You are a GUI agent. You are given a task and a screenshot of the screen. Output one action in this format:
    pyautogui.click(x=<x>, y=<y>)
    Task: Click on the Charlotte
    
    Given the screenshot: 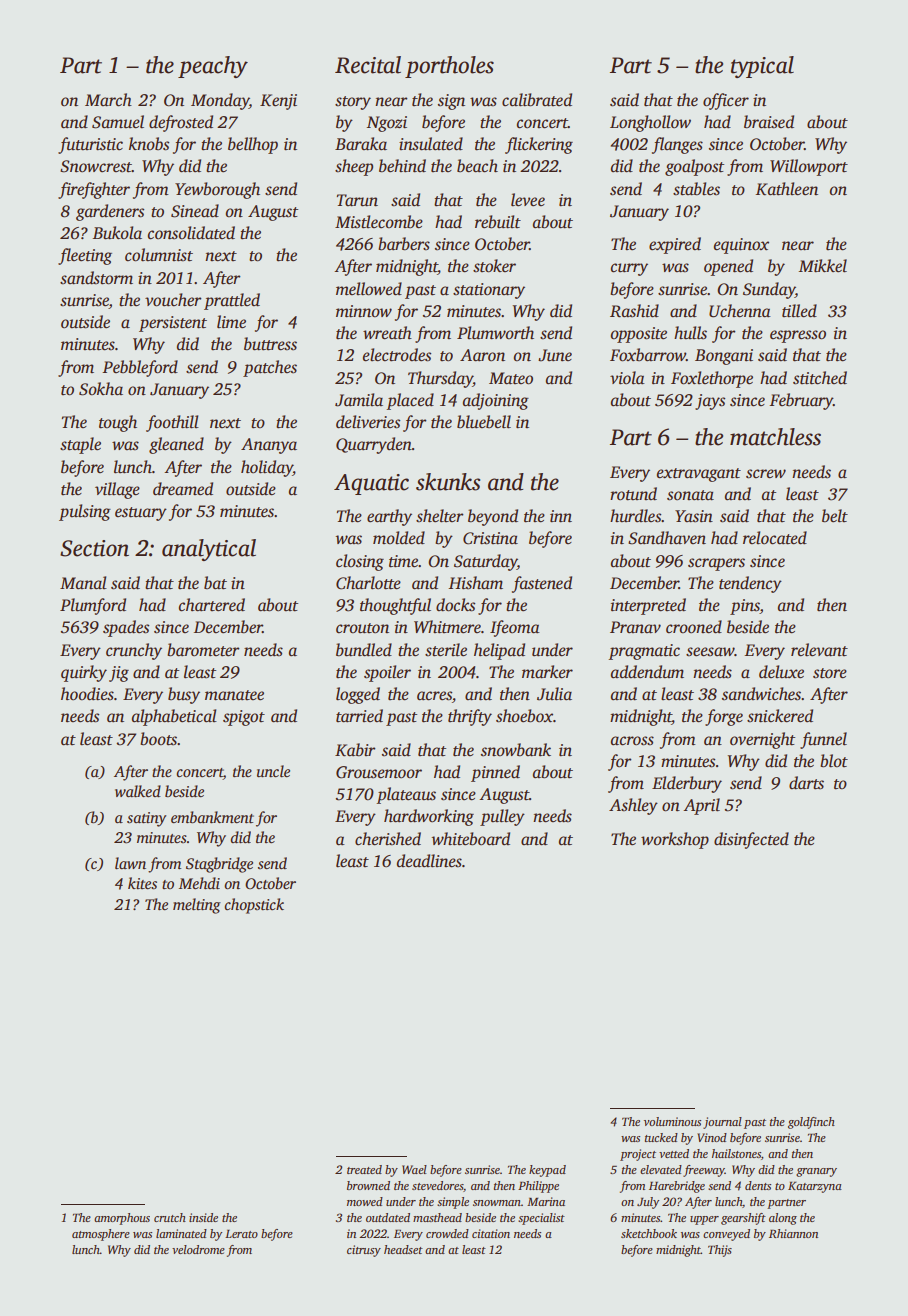 What is the action you would take?
    pyautogui.click(x=368, y=583)
